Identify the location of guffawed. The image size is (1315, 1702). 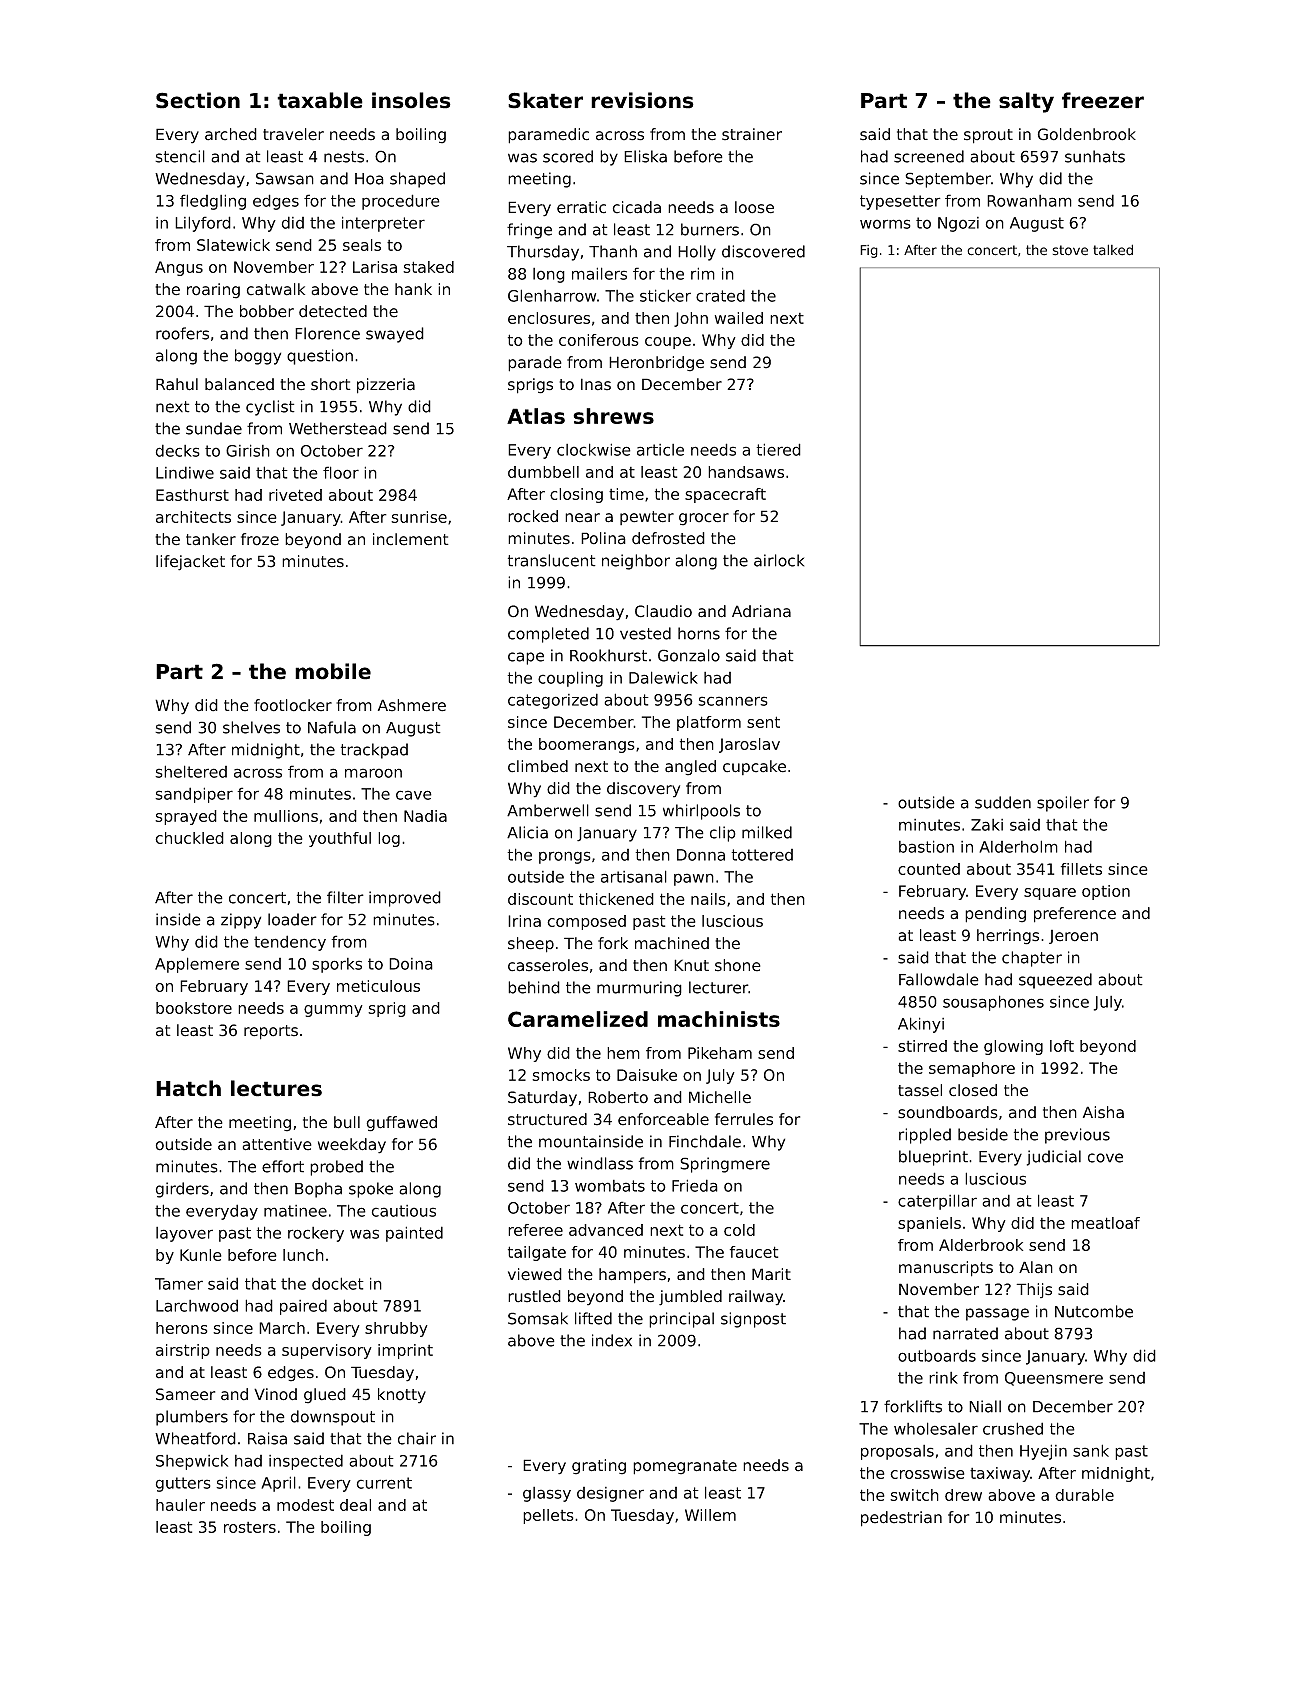
(401, 1124).
